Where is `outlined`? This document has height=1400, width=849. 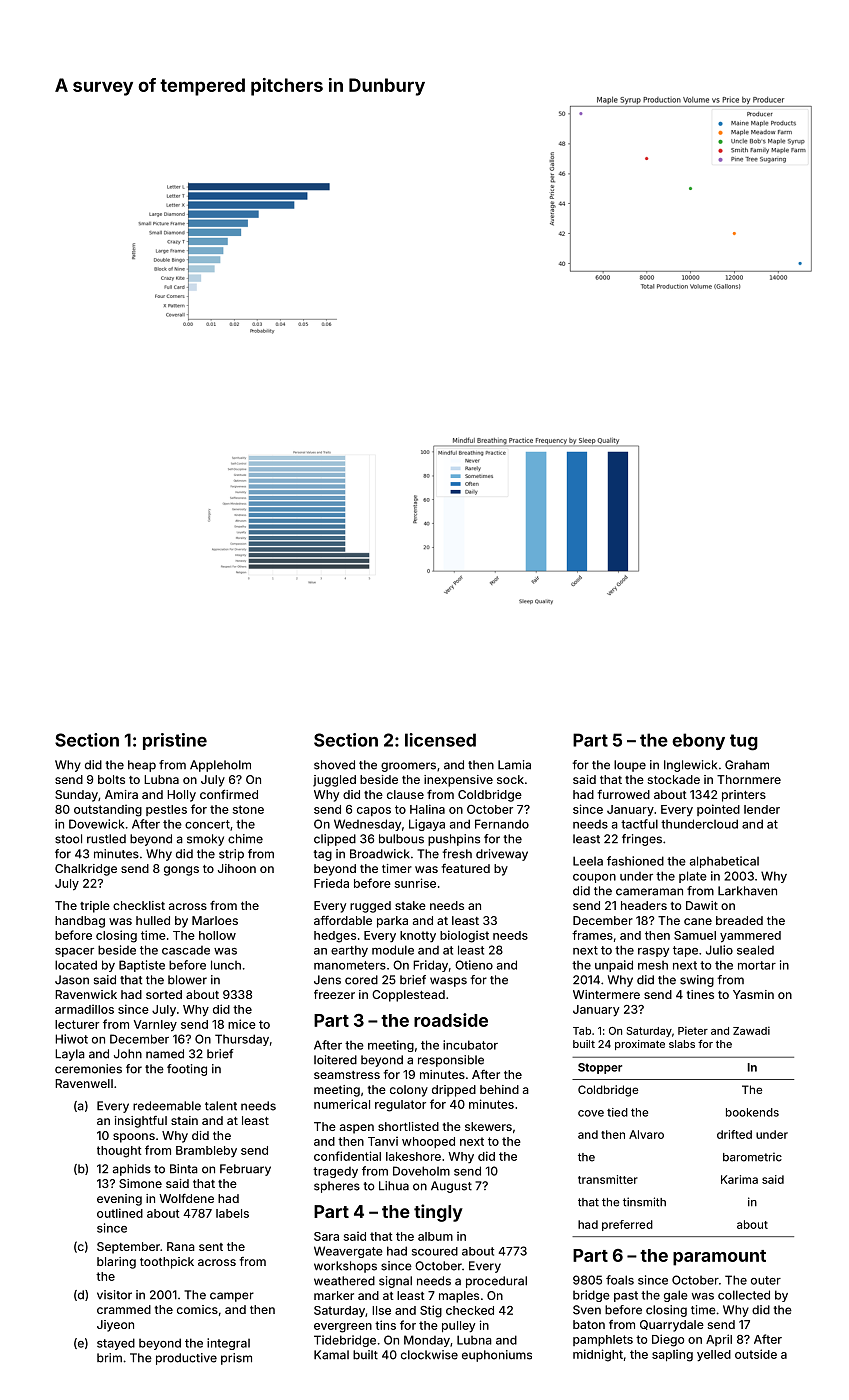
outlined is located at coordinates (120, 1213).
